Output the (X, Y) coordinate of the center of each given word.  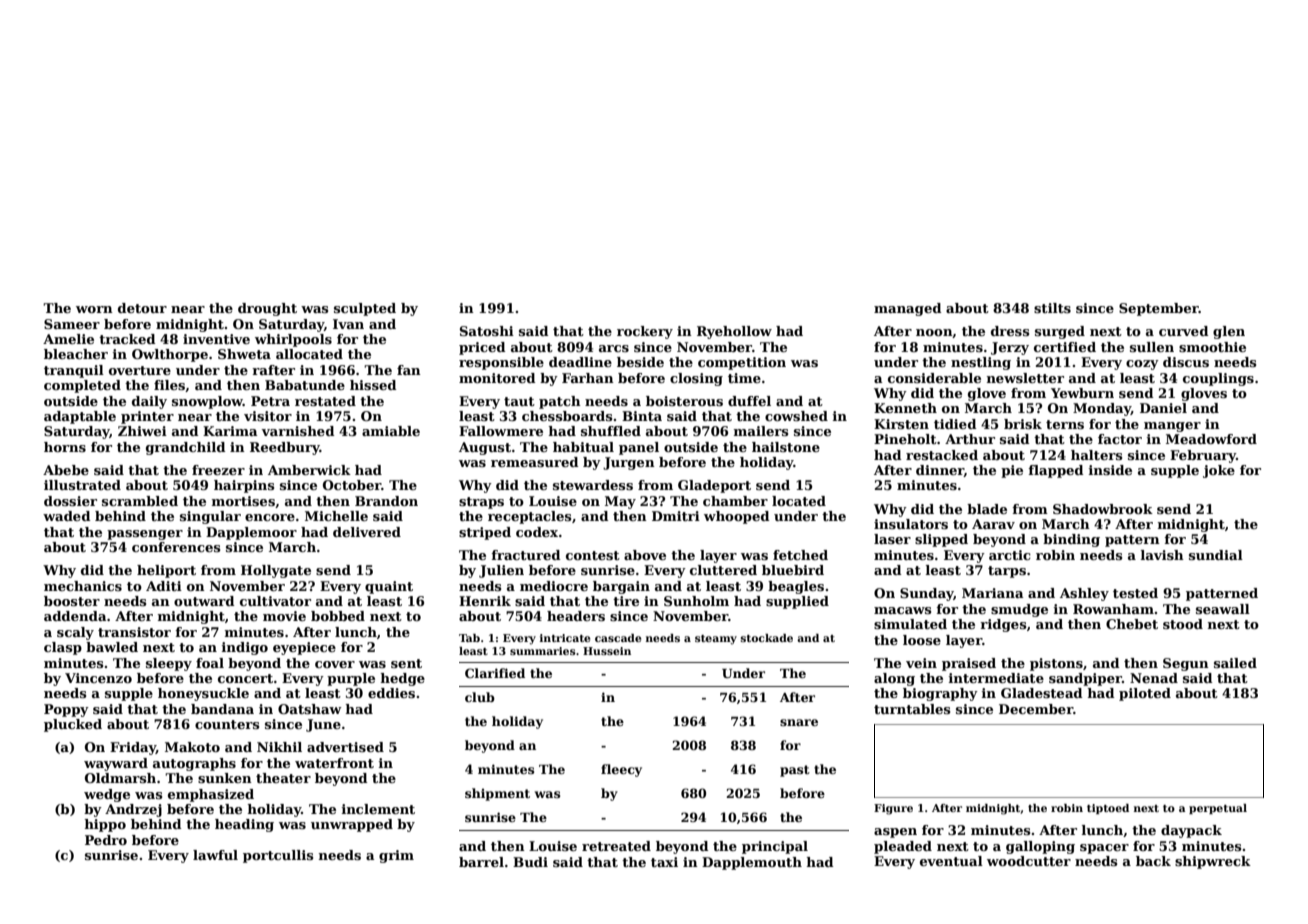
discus (1186, 362)
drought (267, 309)
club (480, 697)
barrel (481, 862)
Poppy (66, 710)
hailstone (786, 447)
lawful (215, 855)
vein (921, 663)
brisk (1023, 424)
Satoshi (487, 331)
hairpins (244, 486)
